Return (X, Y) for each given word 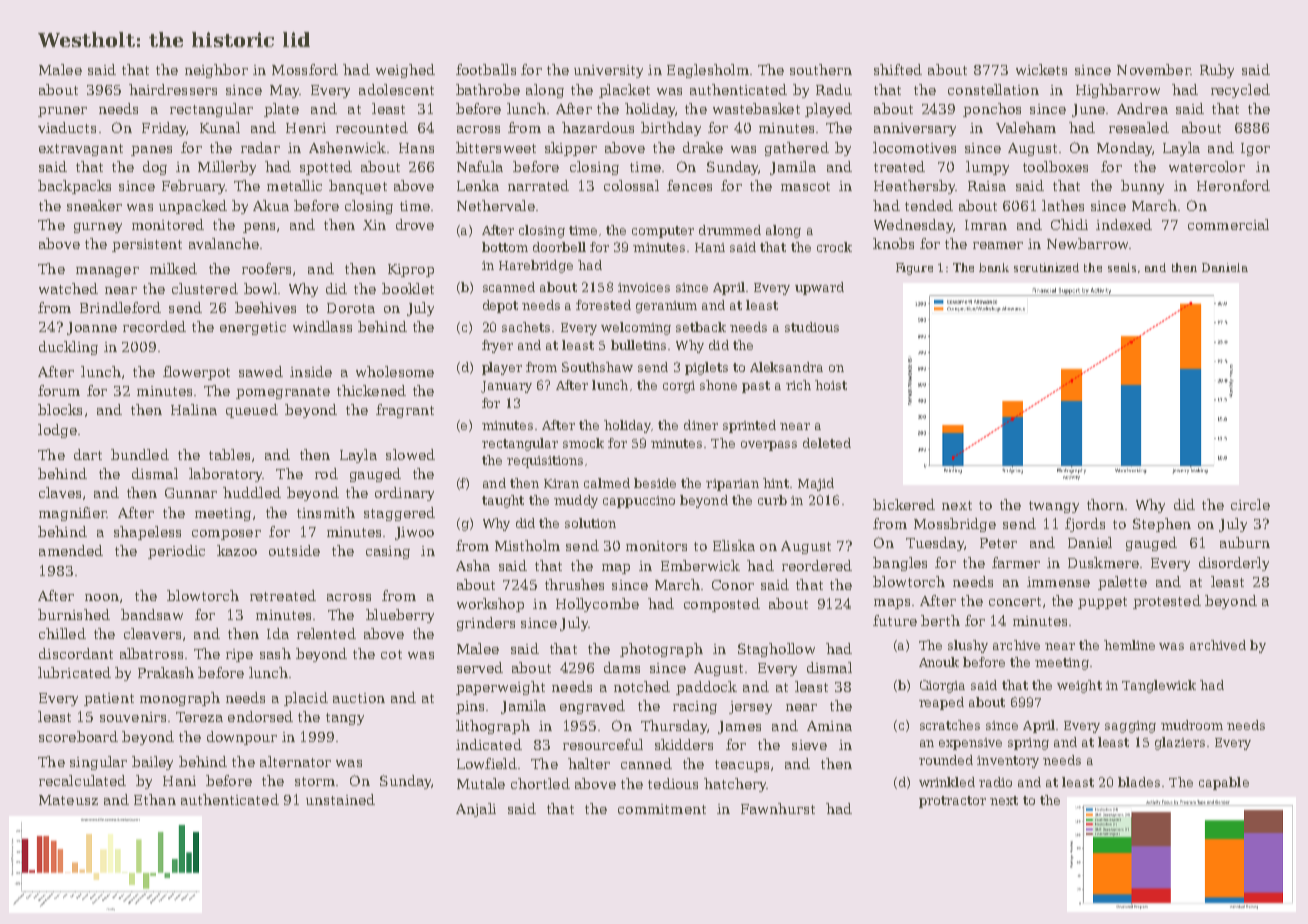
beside (655, 483)
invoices (644, 287)
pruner (62, 112)
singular (98, 763)
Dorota (351, 308)
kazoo (237, 550)
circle (1250, 504)
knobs (893, 243)
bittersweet (496, 147)
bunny (1142, 187)
